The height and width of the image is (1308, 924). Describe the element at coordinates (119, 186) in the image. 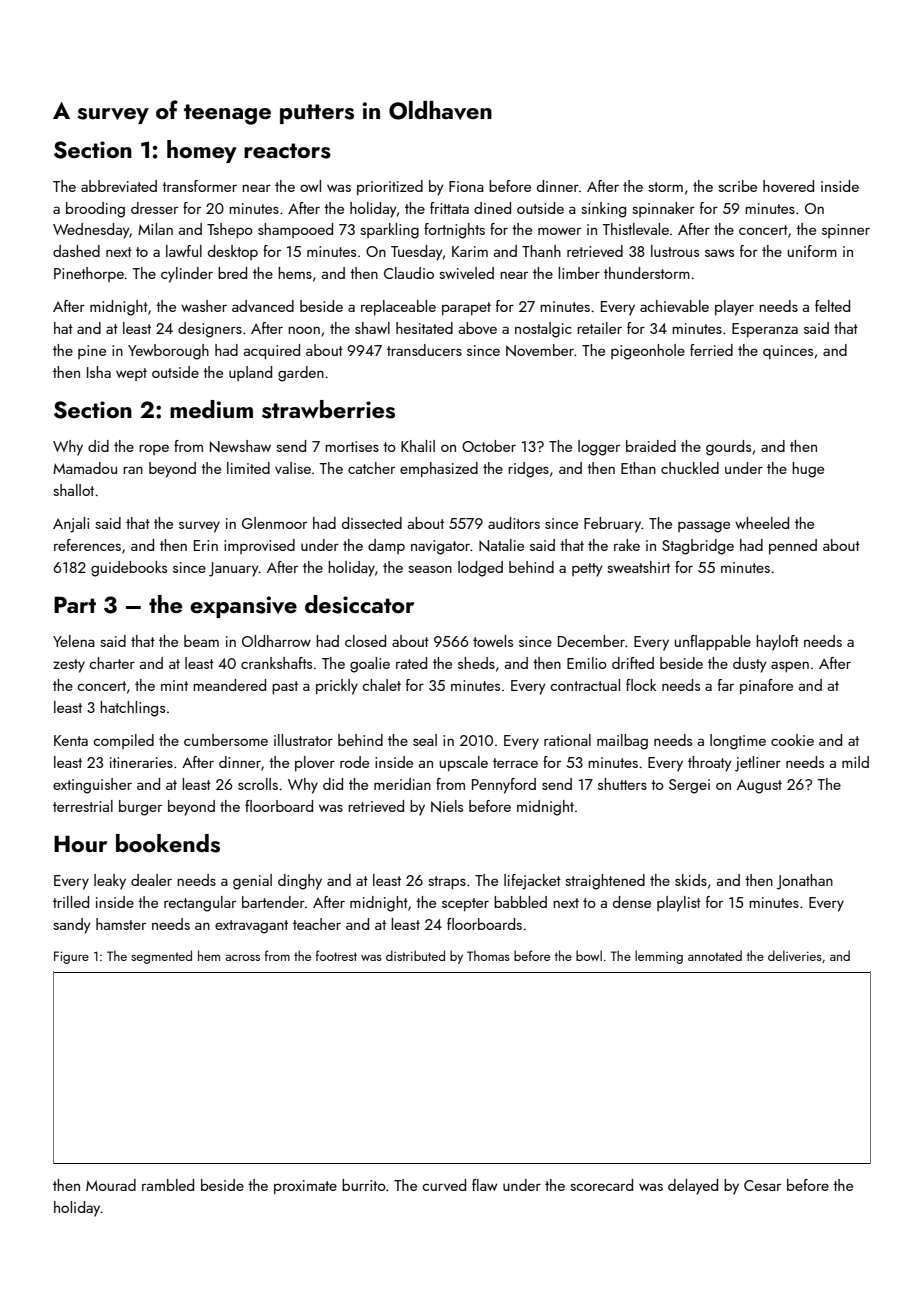

I see `abbreviated` at that location.
